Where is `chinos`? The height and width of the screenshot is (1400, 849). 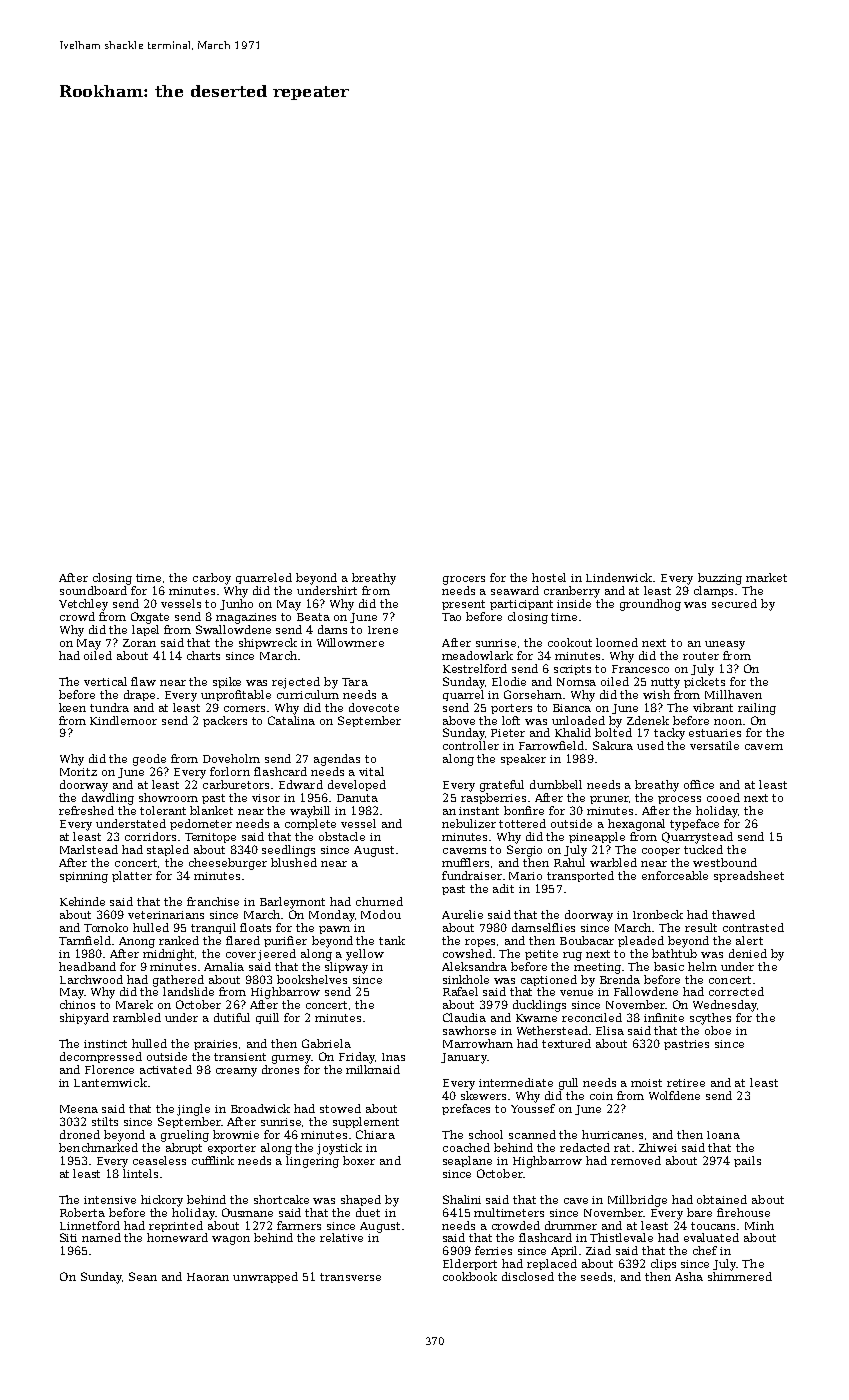 chinos is located at coordinates (77, 1004).
